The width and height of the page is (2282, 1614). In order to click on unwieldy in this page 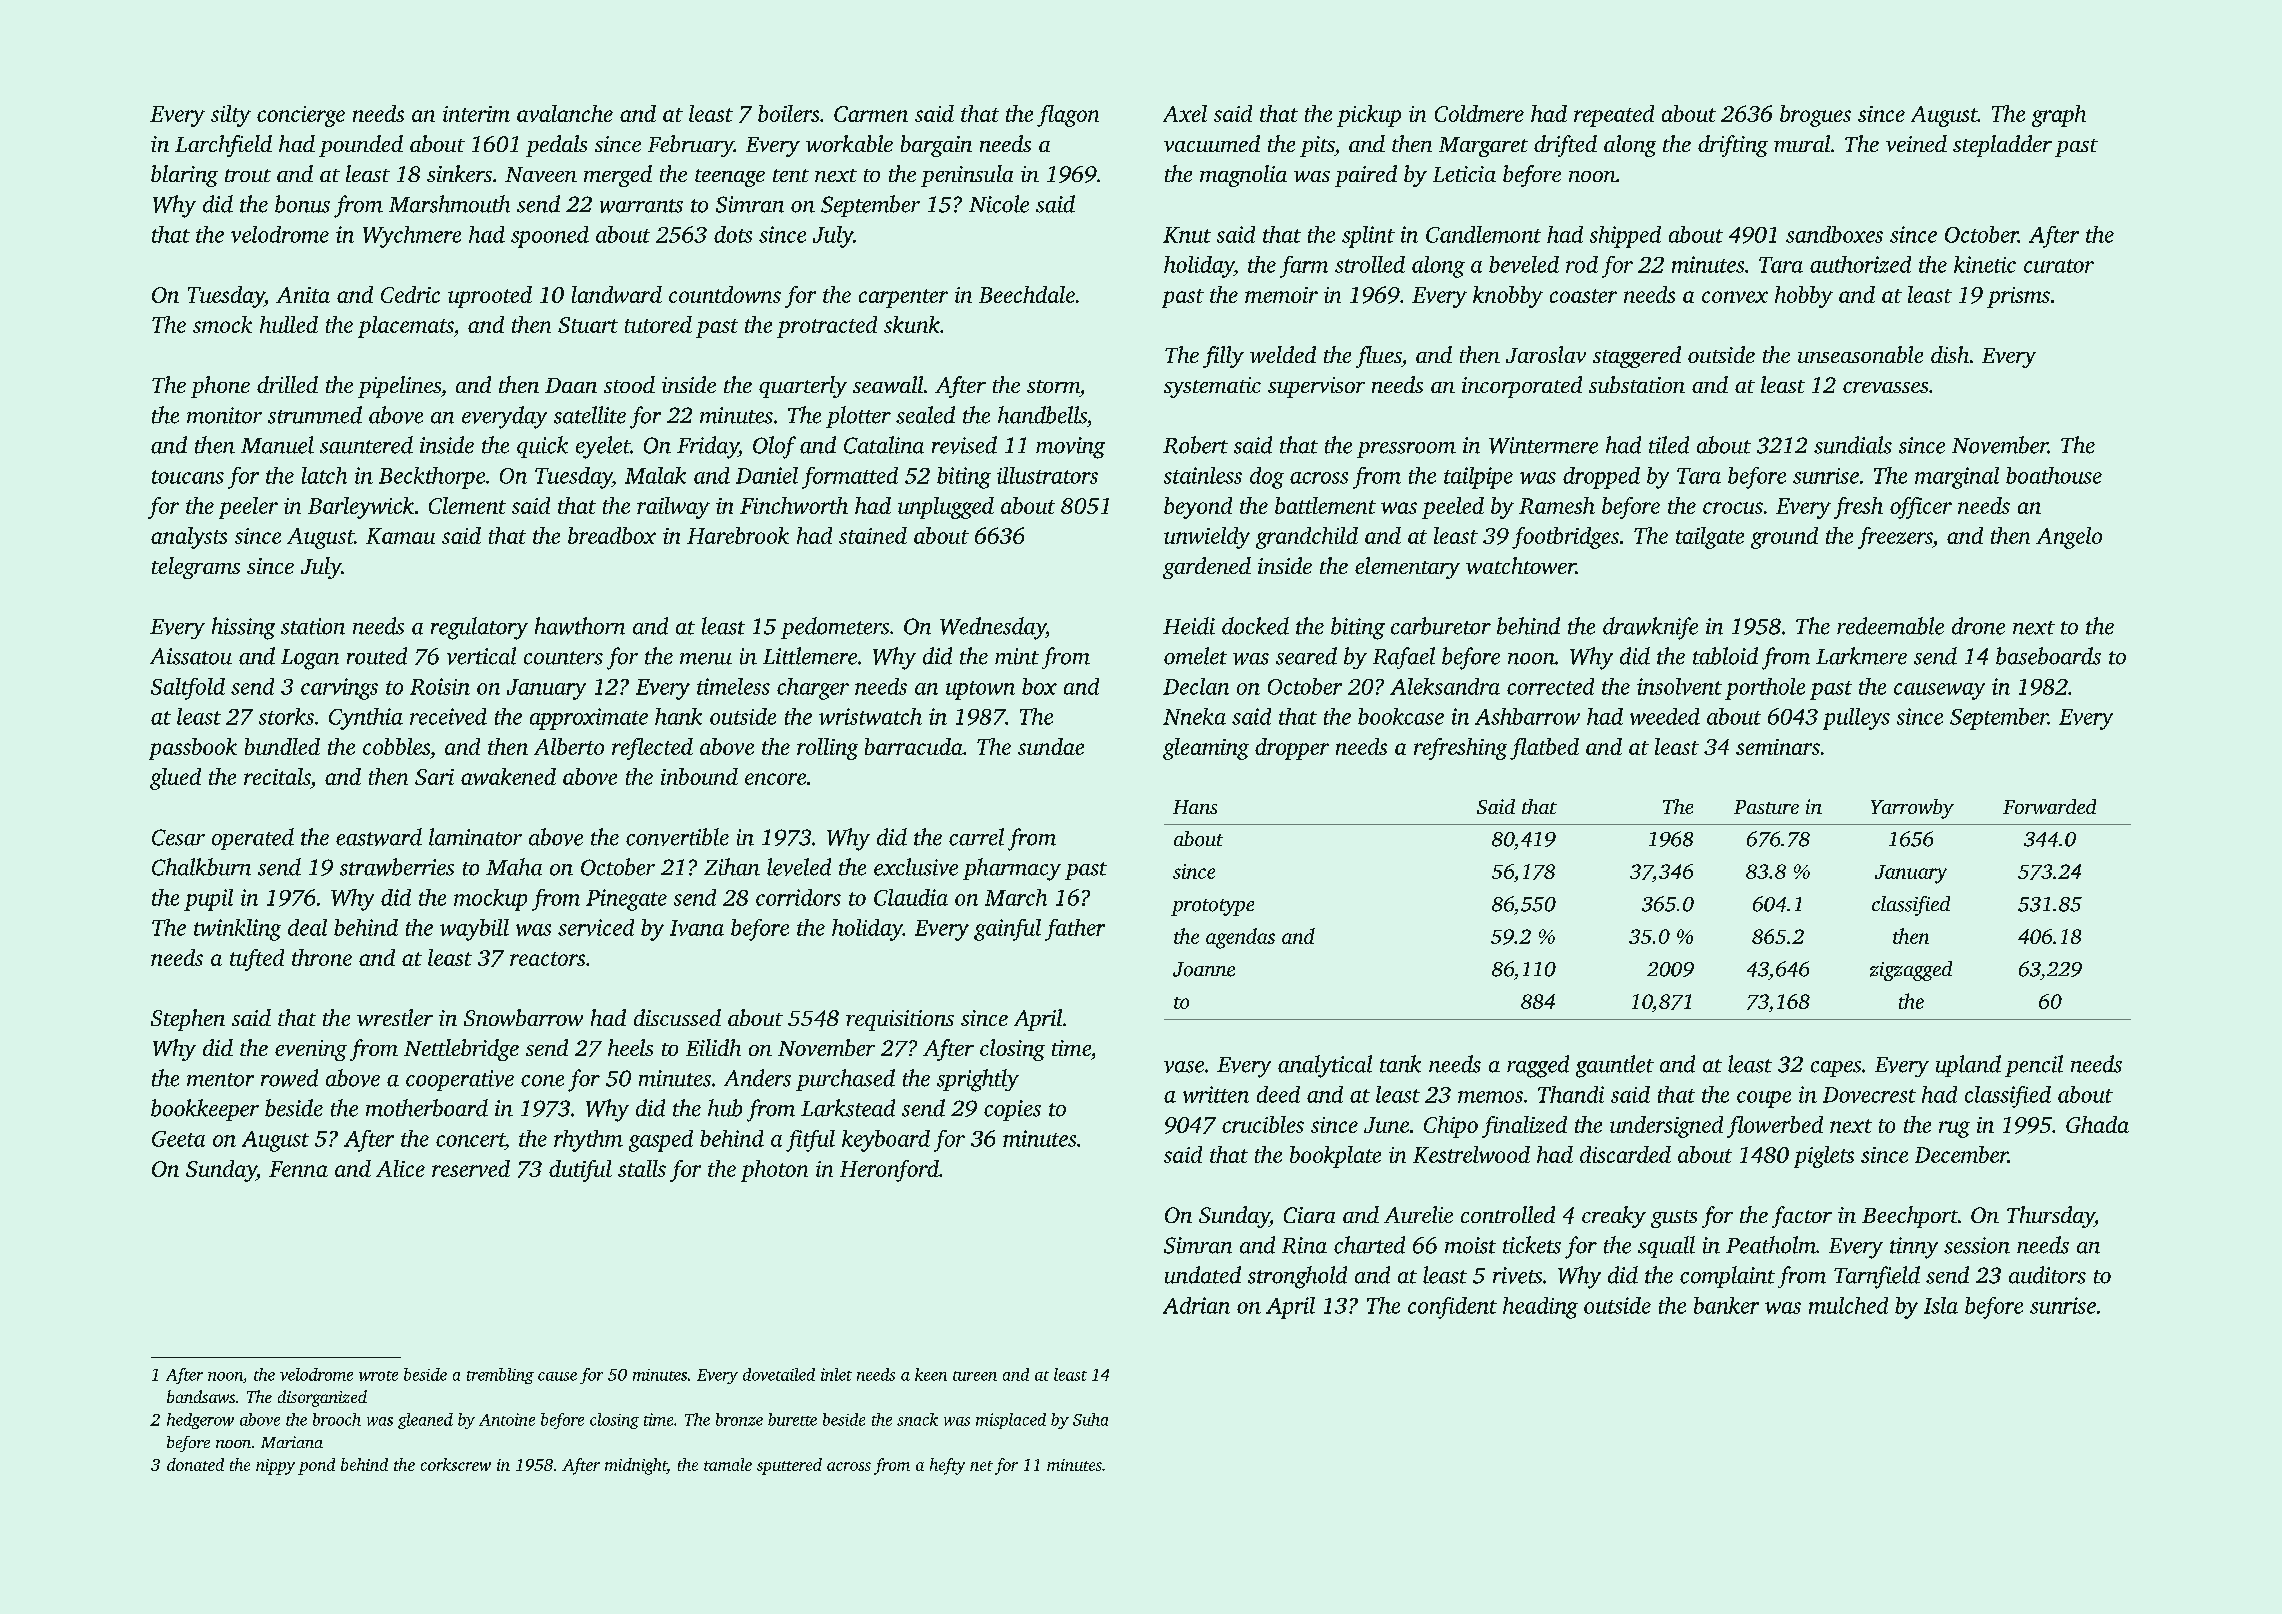, I will do `click(1207, 538)`.
